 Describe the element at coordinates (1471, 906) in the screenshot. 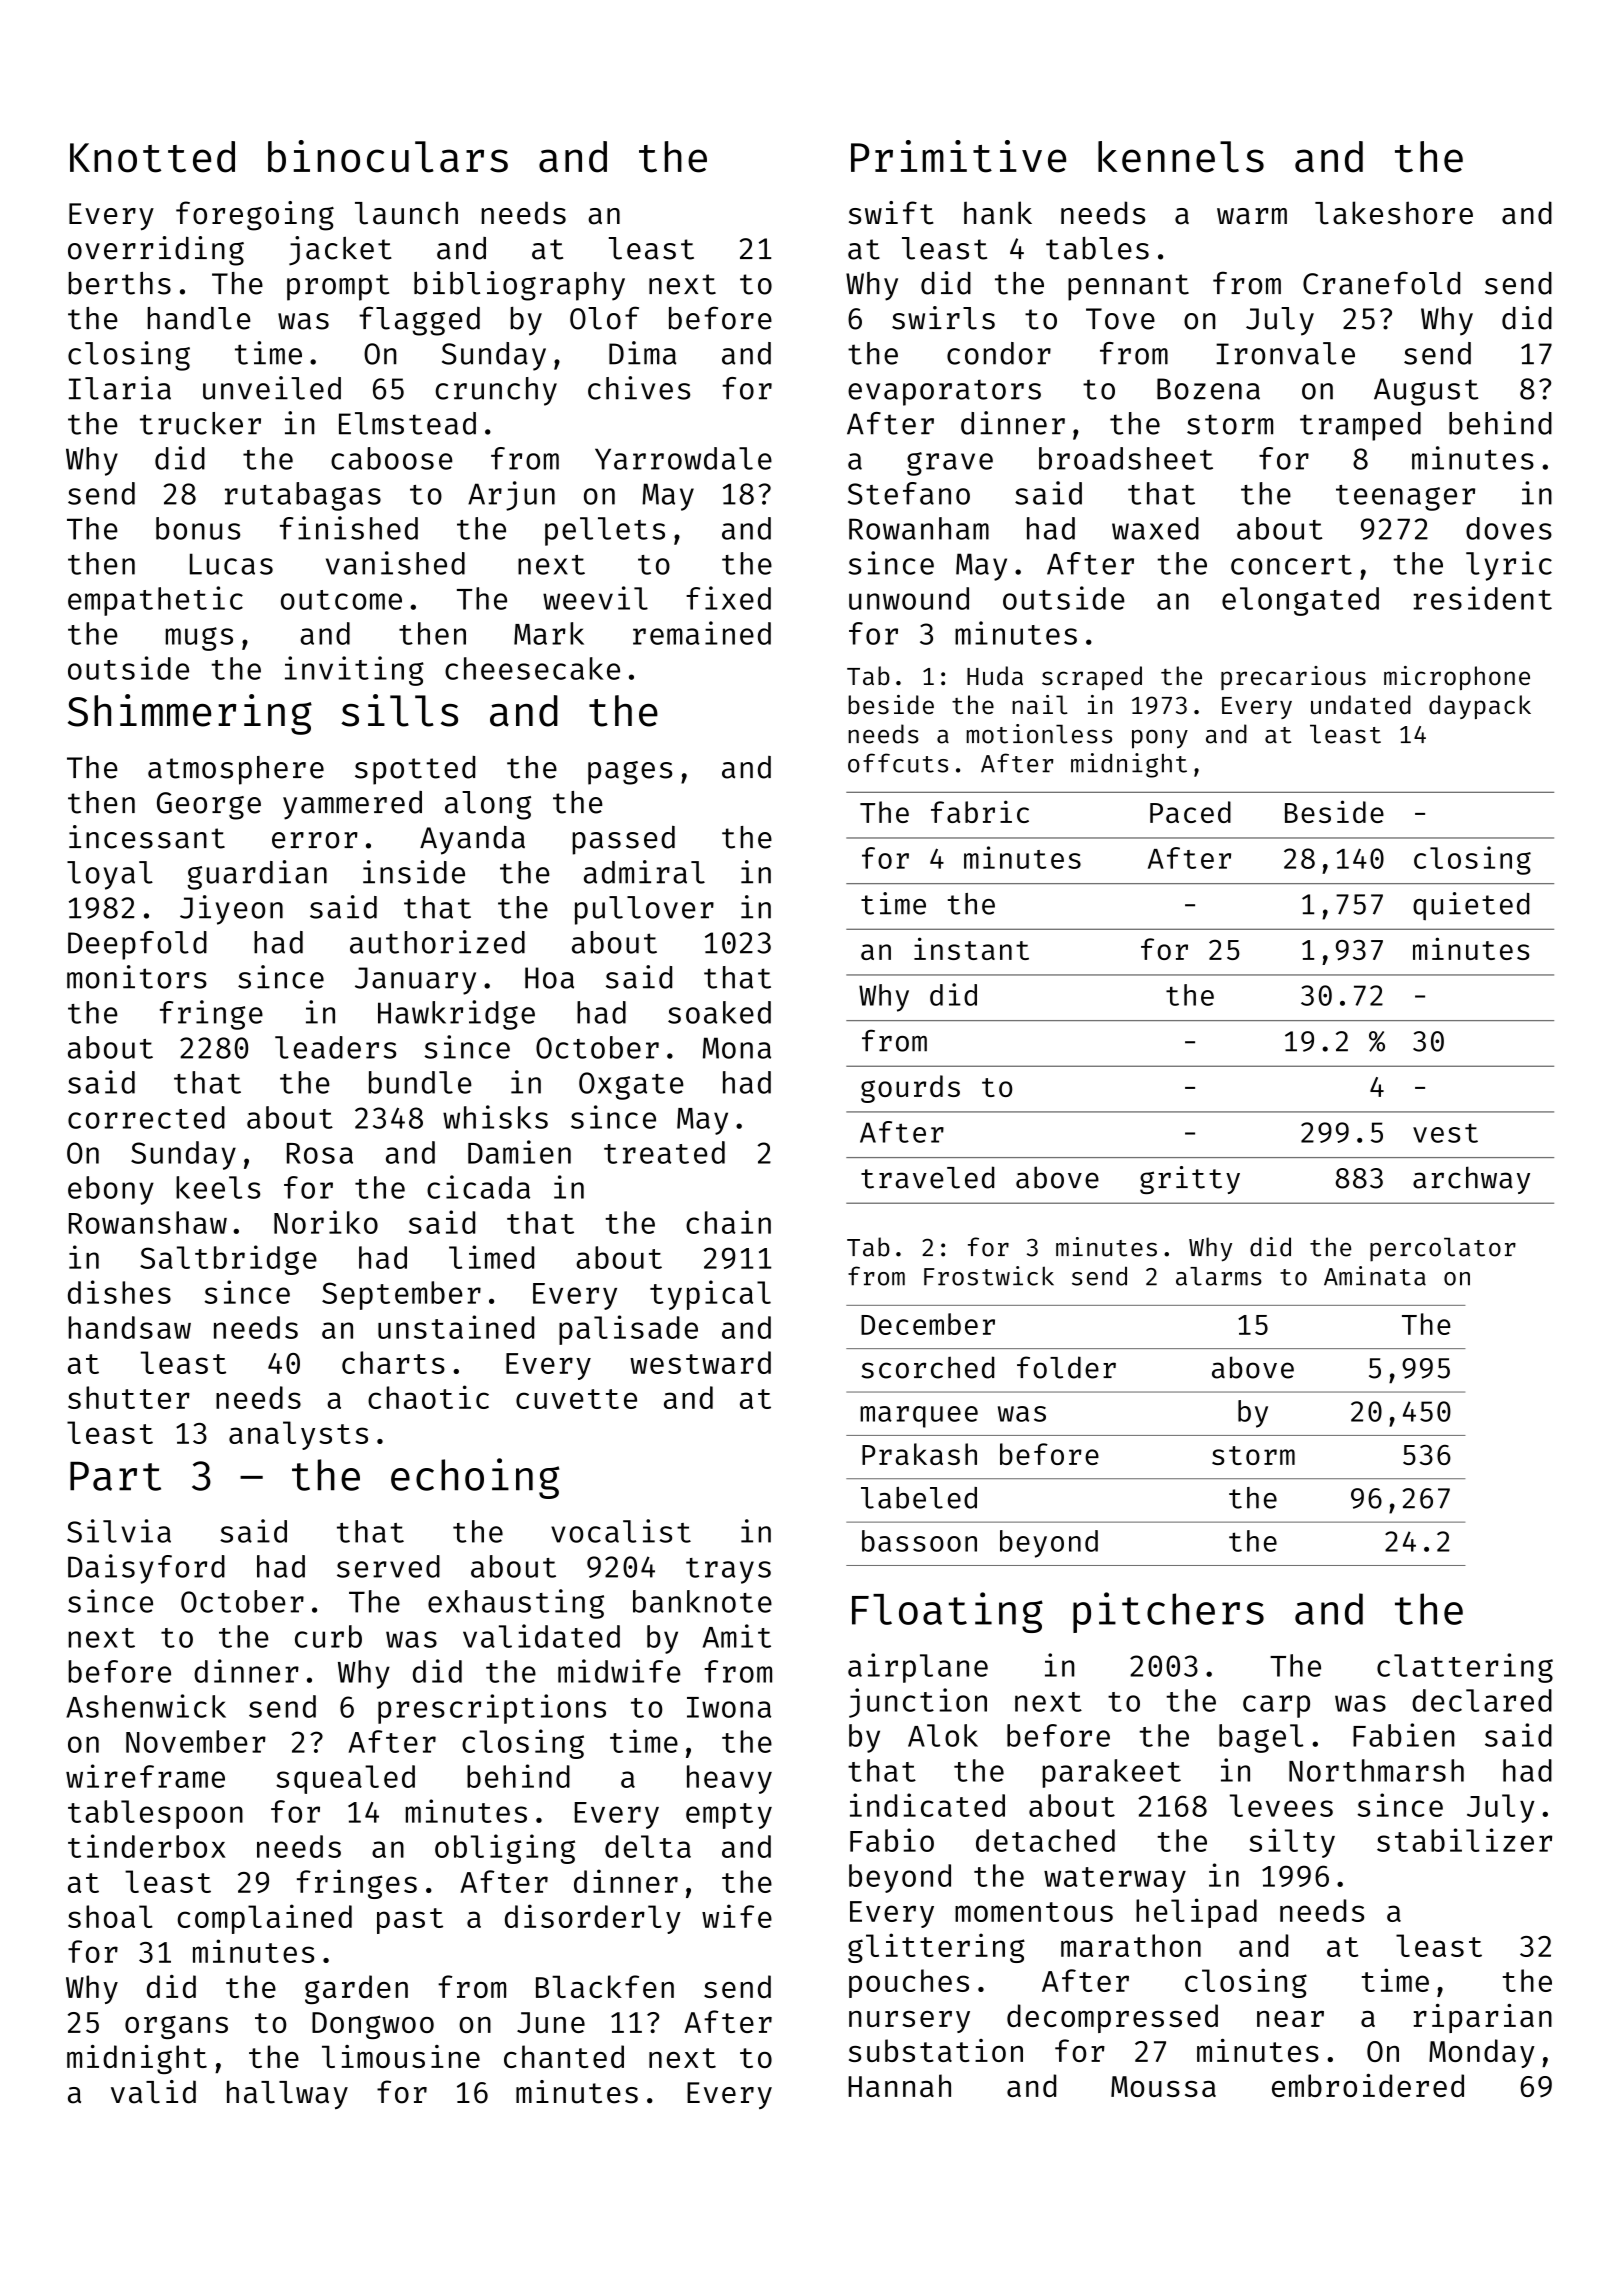

I see `quieted` at that location.
